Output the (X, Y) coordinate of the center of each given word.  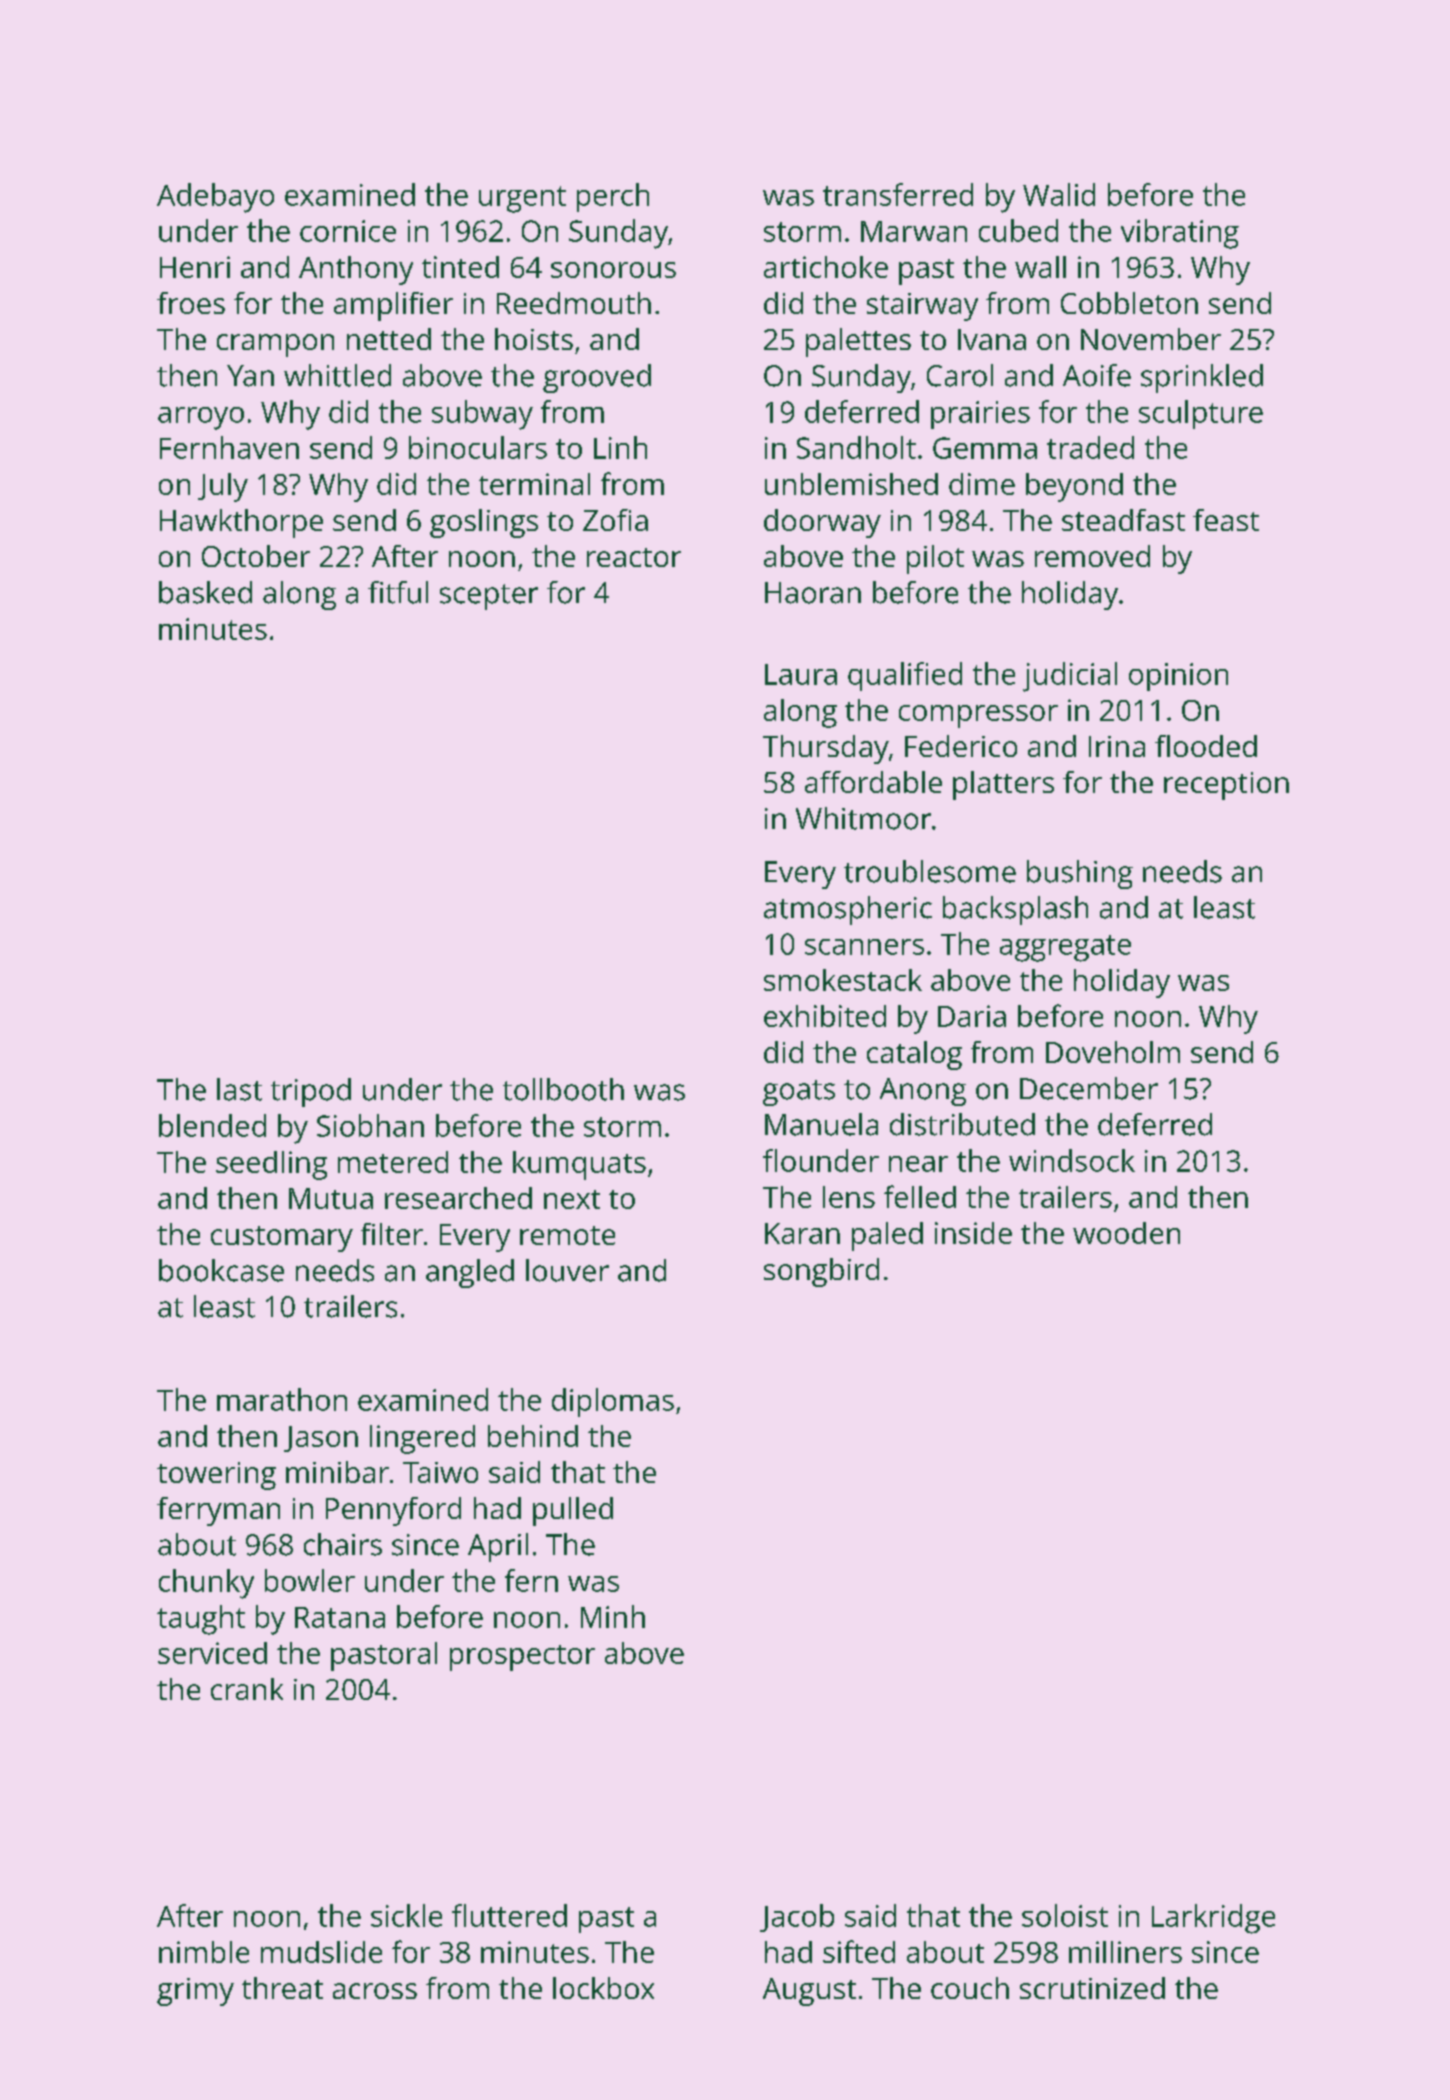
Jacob (797, 1918)
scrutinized (1092, 1988)
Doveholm (1113, 1052)
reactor (634, 557)
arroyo (201, 418)
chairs (343, 1544)
